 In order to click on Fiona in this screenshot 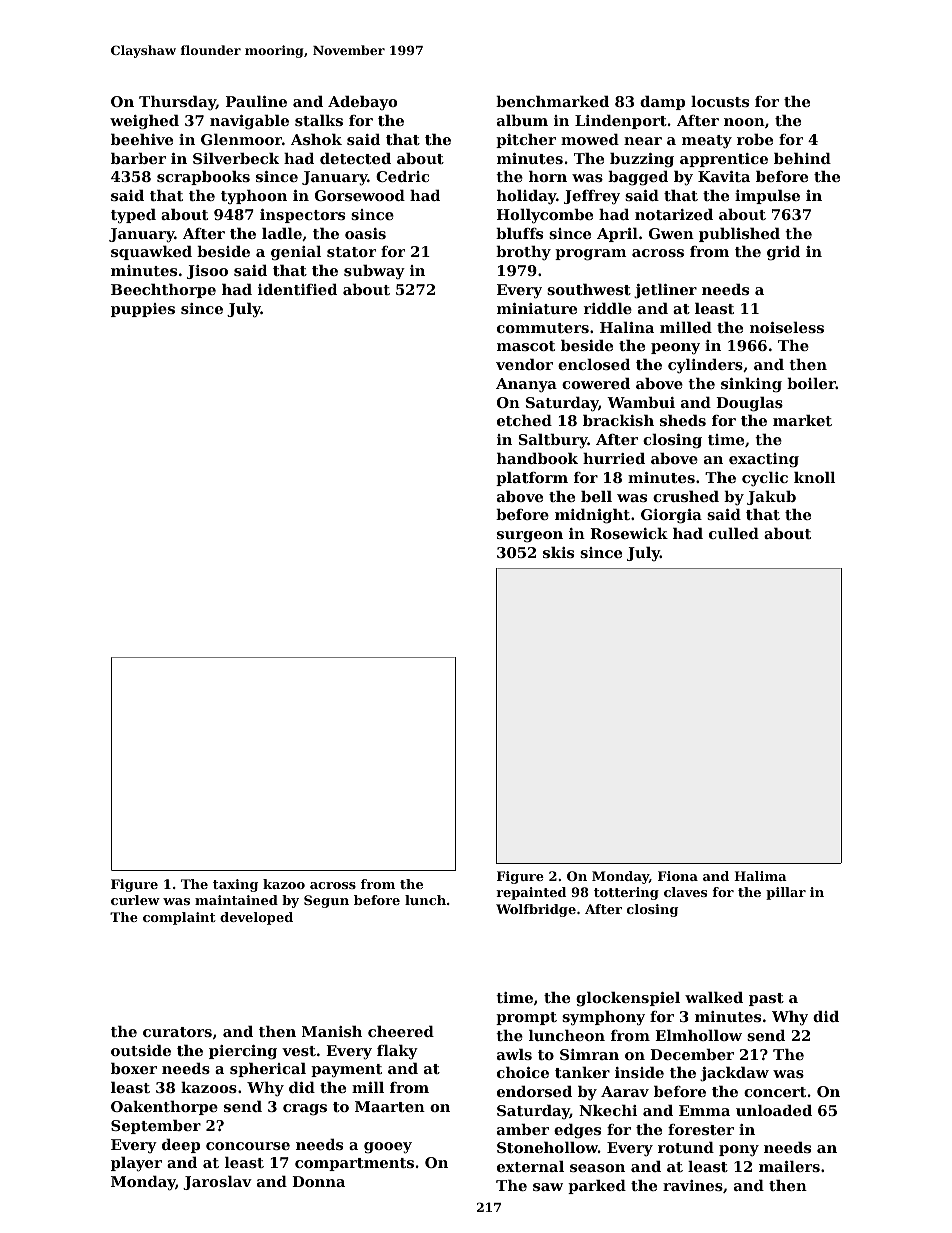, I will do `click(678, 876)`.
